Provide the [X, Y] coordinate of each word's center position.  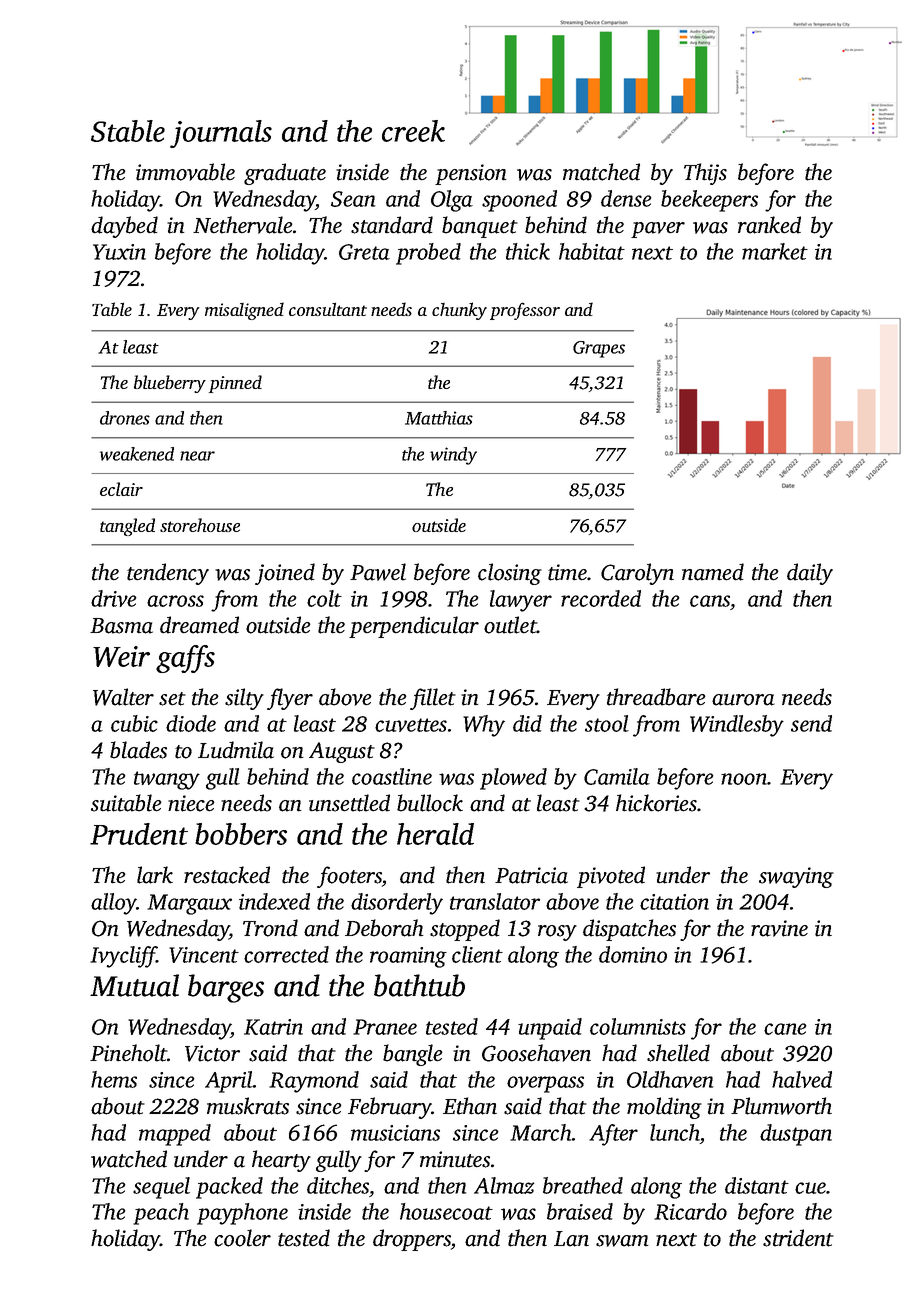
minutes [455, 1159]
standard [392, 225]
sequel [161, 1188]
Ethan [470, 1106]
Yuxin [119, 252]
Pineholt [128, 1053]
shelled [678, 1053]
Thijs [705, 174]
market [775, 251]
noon [744, 779]
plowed [513, 779]
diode [191, 723]
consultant [328, 309]
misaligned [244, 311]
